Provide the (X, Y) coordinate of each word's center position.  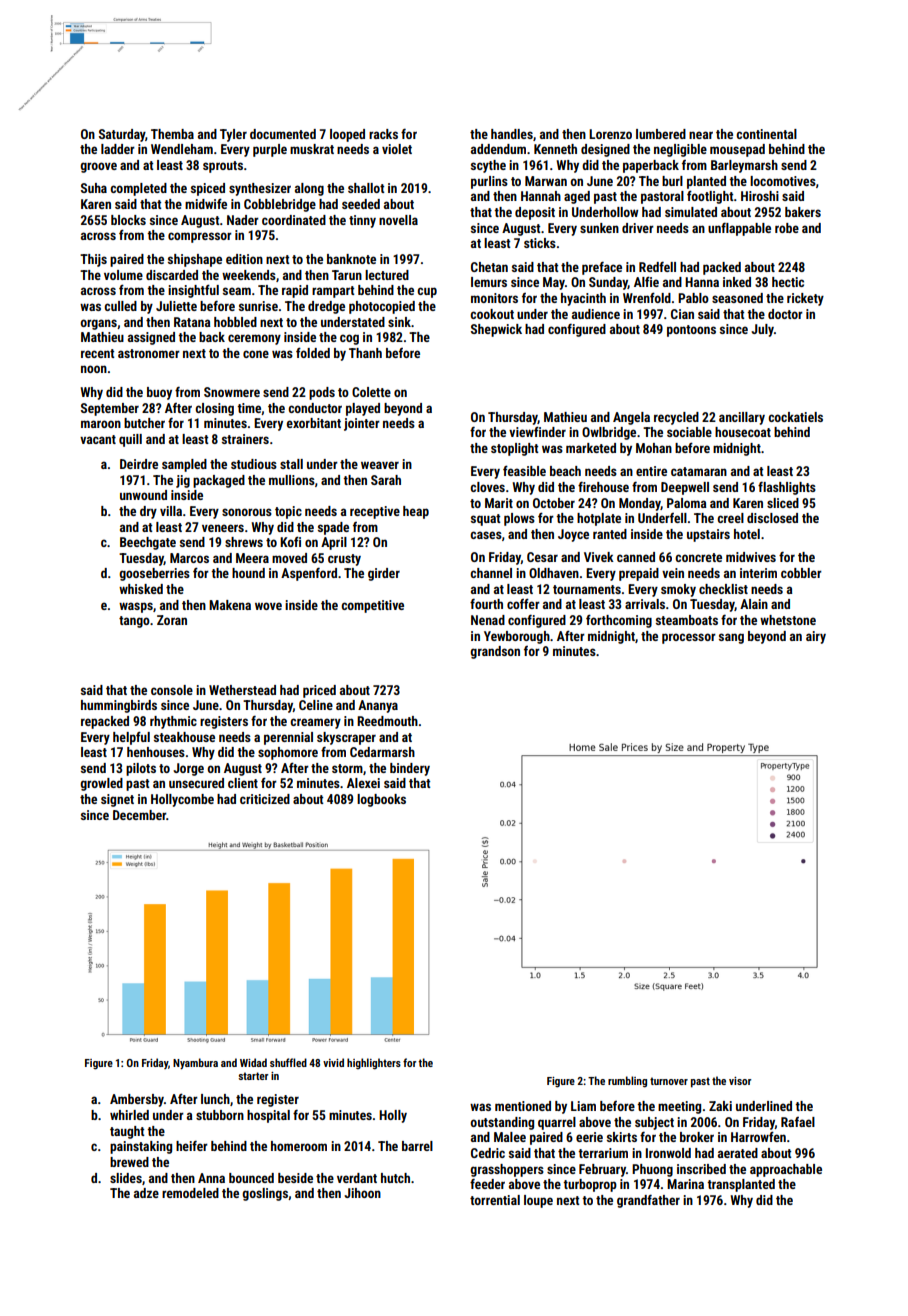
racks (383, 134)
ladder (118, 149)
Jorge (188, 769)
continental (766, 134)
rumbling (627, 1082)
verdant (357, 1178)
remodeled (190, 1193)
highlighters (374, 1064)
